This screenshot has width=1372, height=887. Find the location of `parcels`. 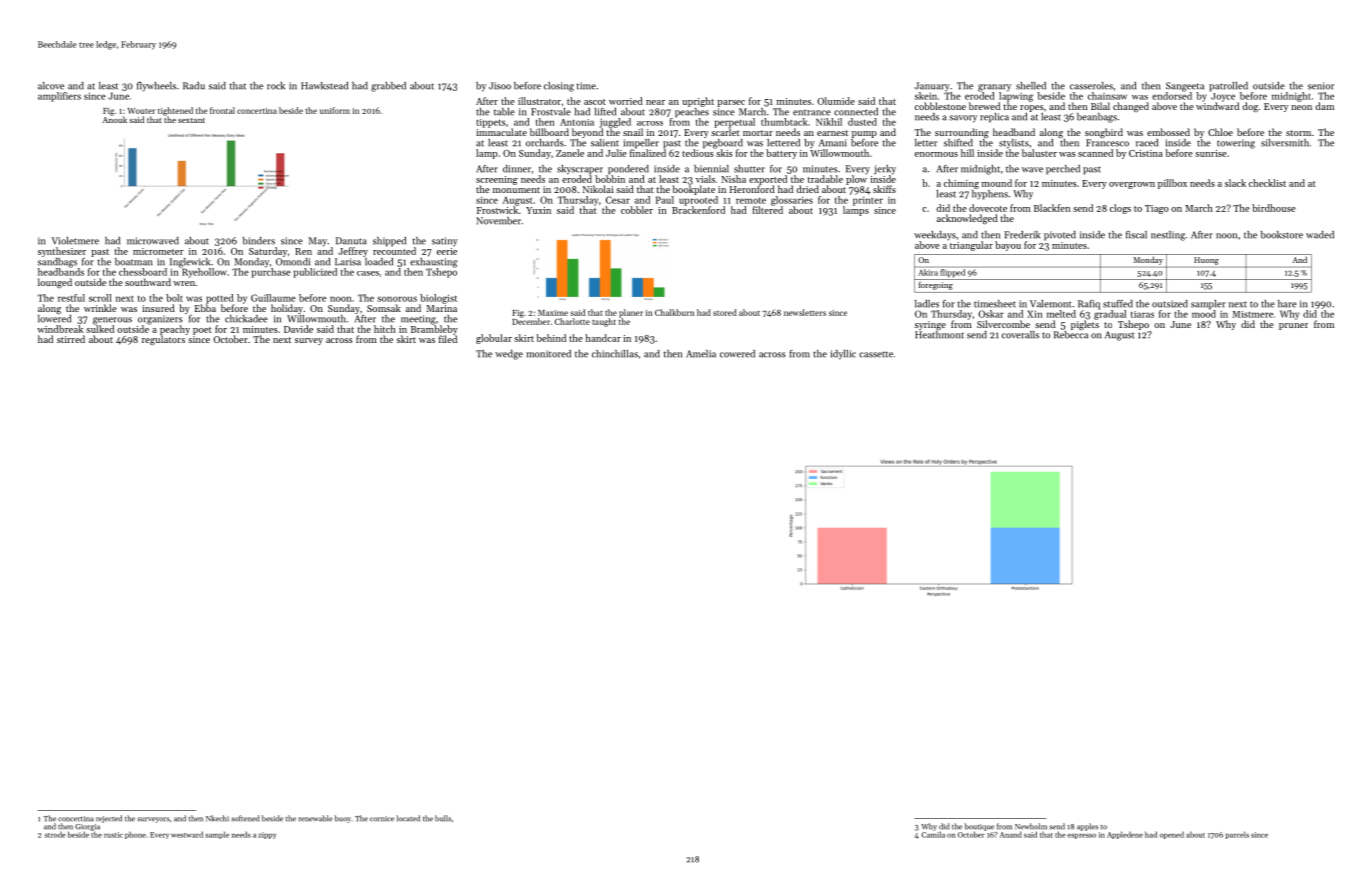

parcels is located at coordinates (1237, 835).
